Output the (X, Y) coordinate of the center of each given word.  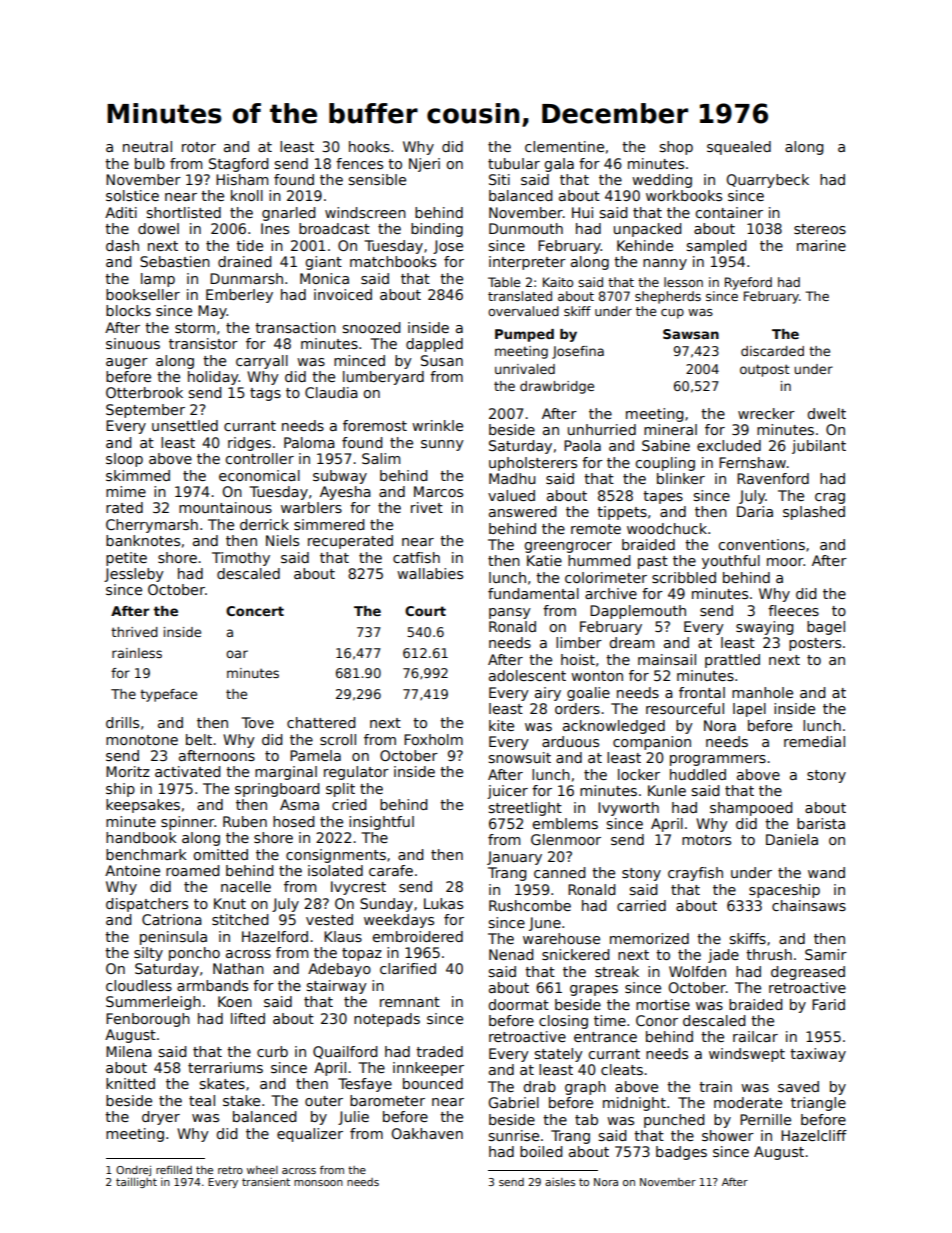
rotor (199, 147)
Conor (657, 1020)
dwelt (826, 413)
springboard (277, 790)
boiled (541, 1151)
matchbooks (393, 261)
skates (222, 1083)
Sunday (386, 905)
